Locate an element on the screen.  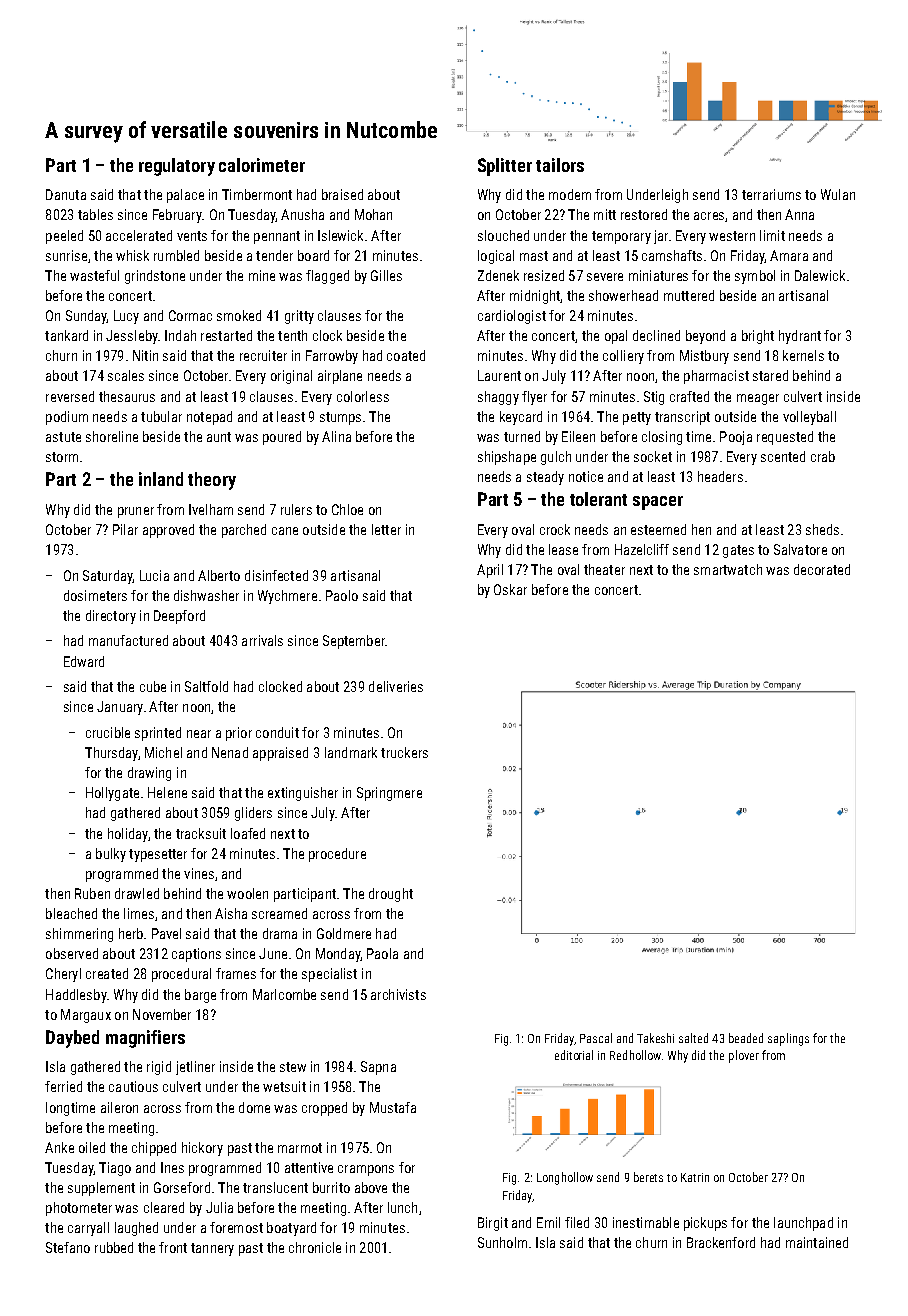
theater is located at coordinates (604, 569).
